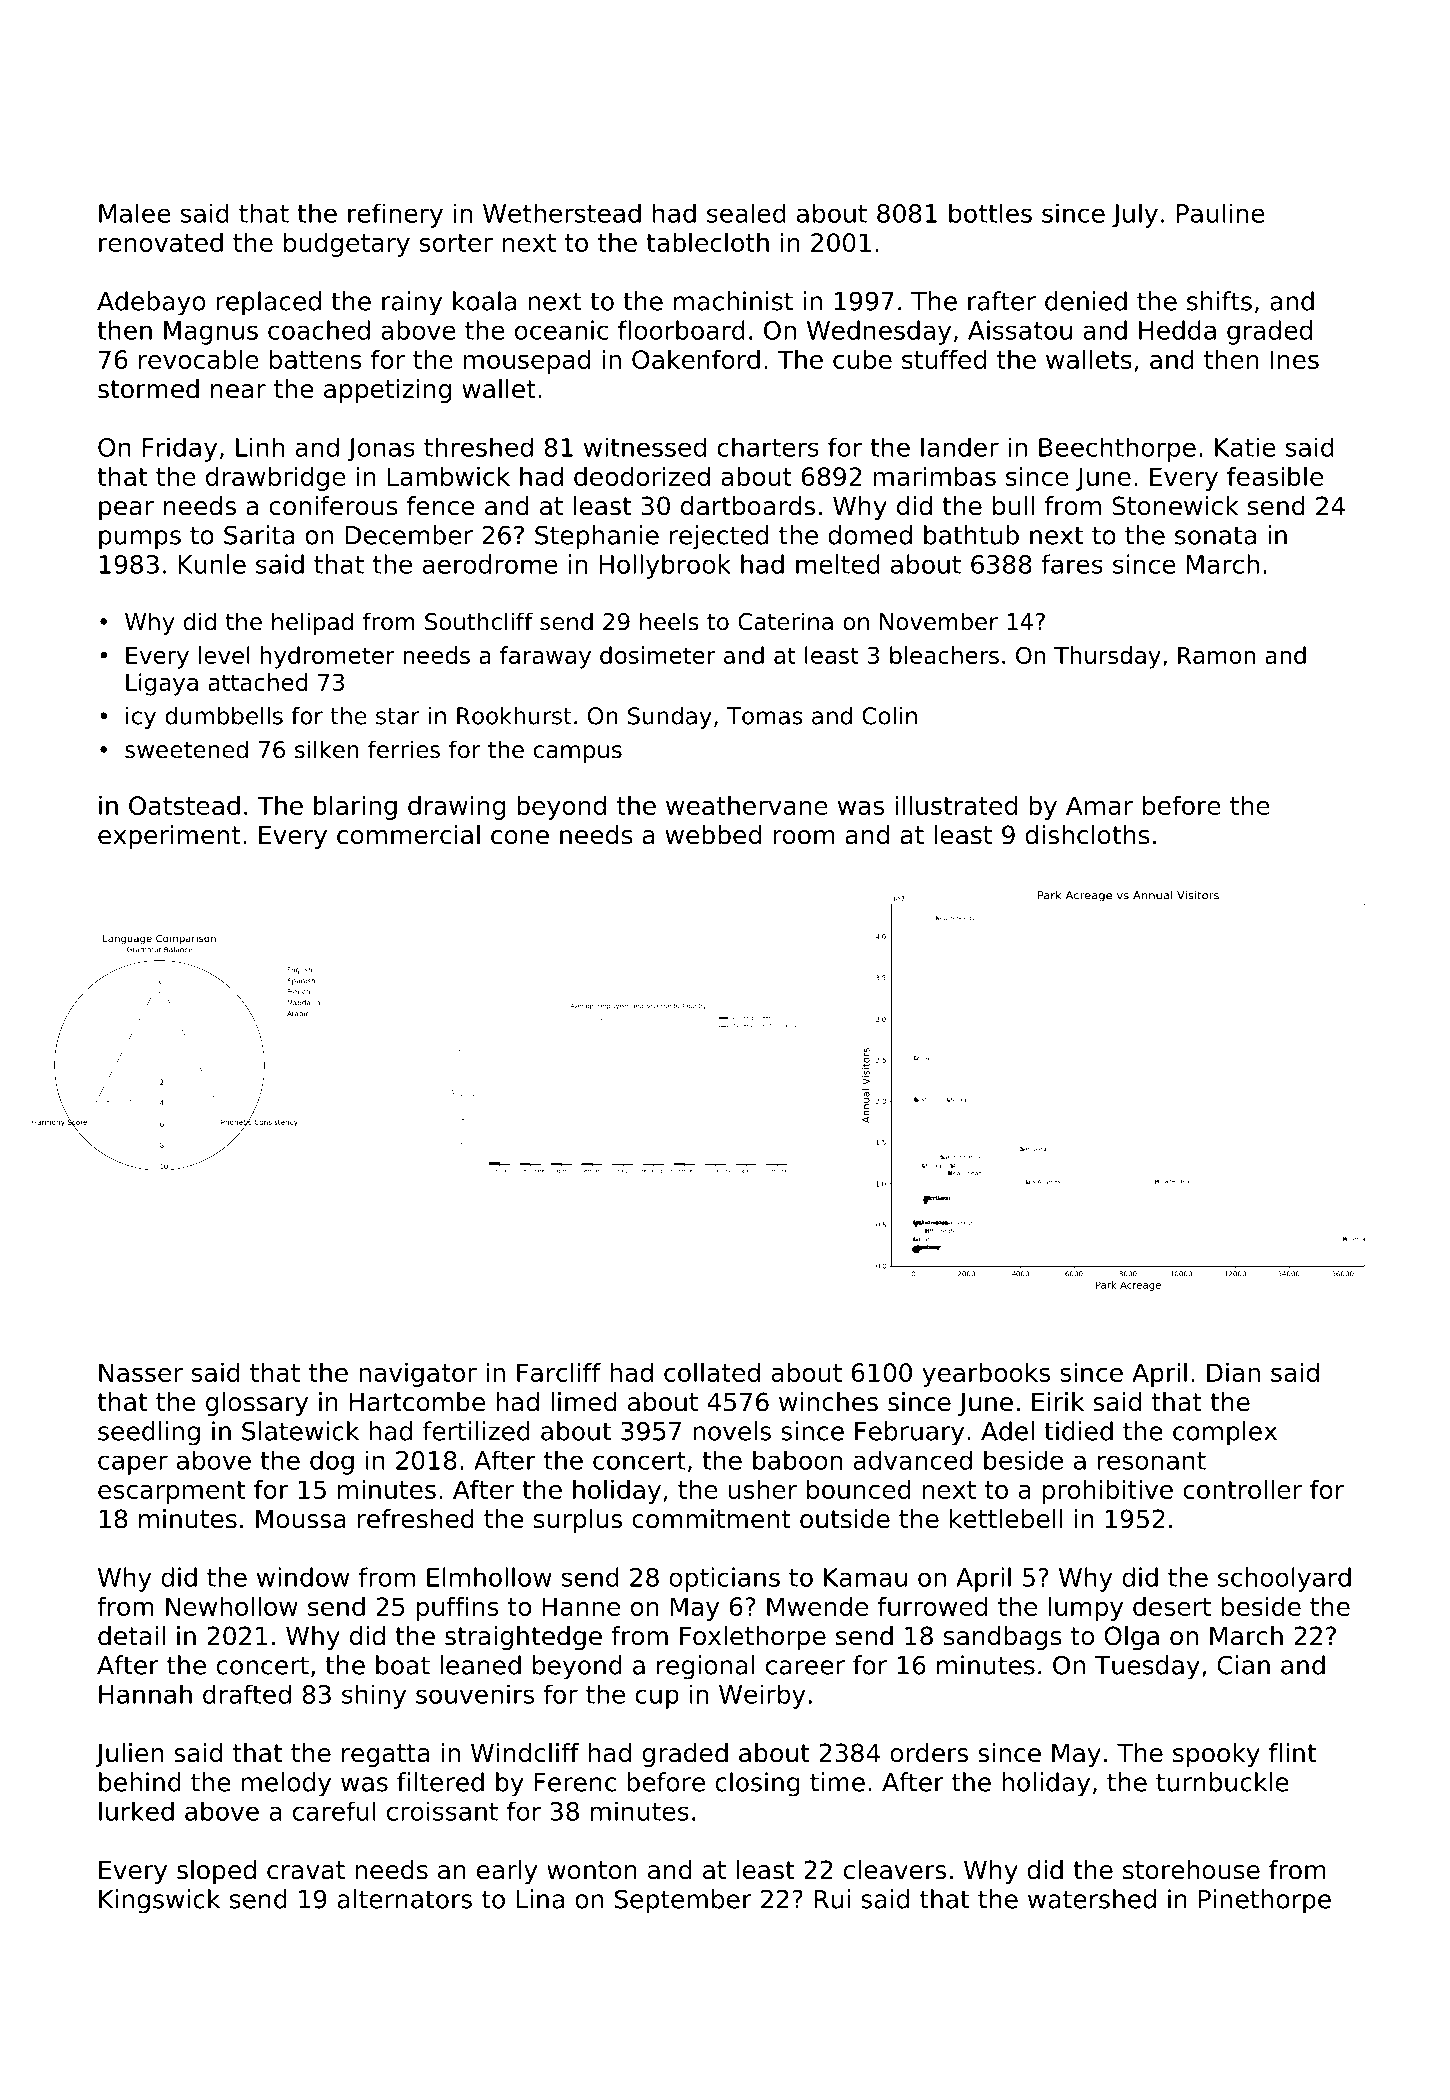 The image size is (1450, 2100). Describe the element at coordinates (232, 1606) in the screenshot. I see `Newhollow` at that location.
